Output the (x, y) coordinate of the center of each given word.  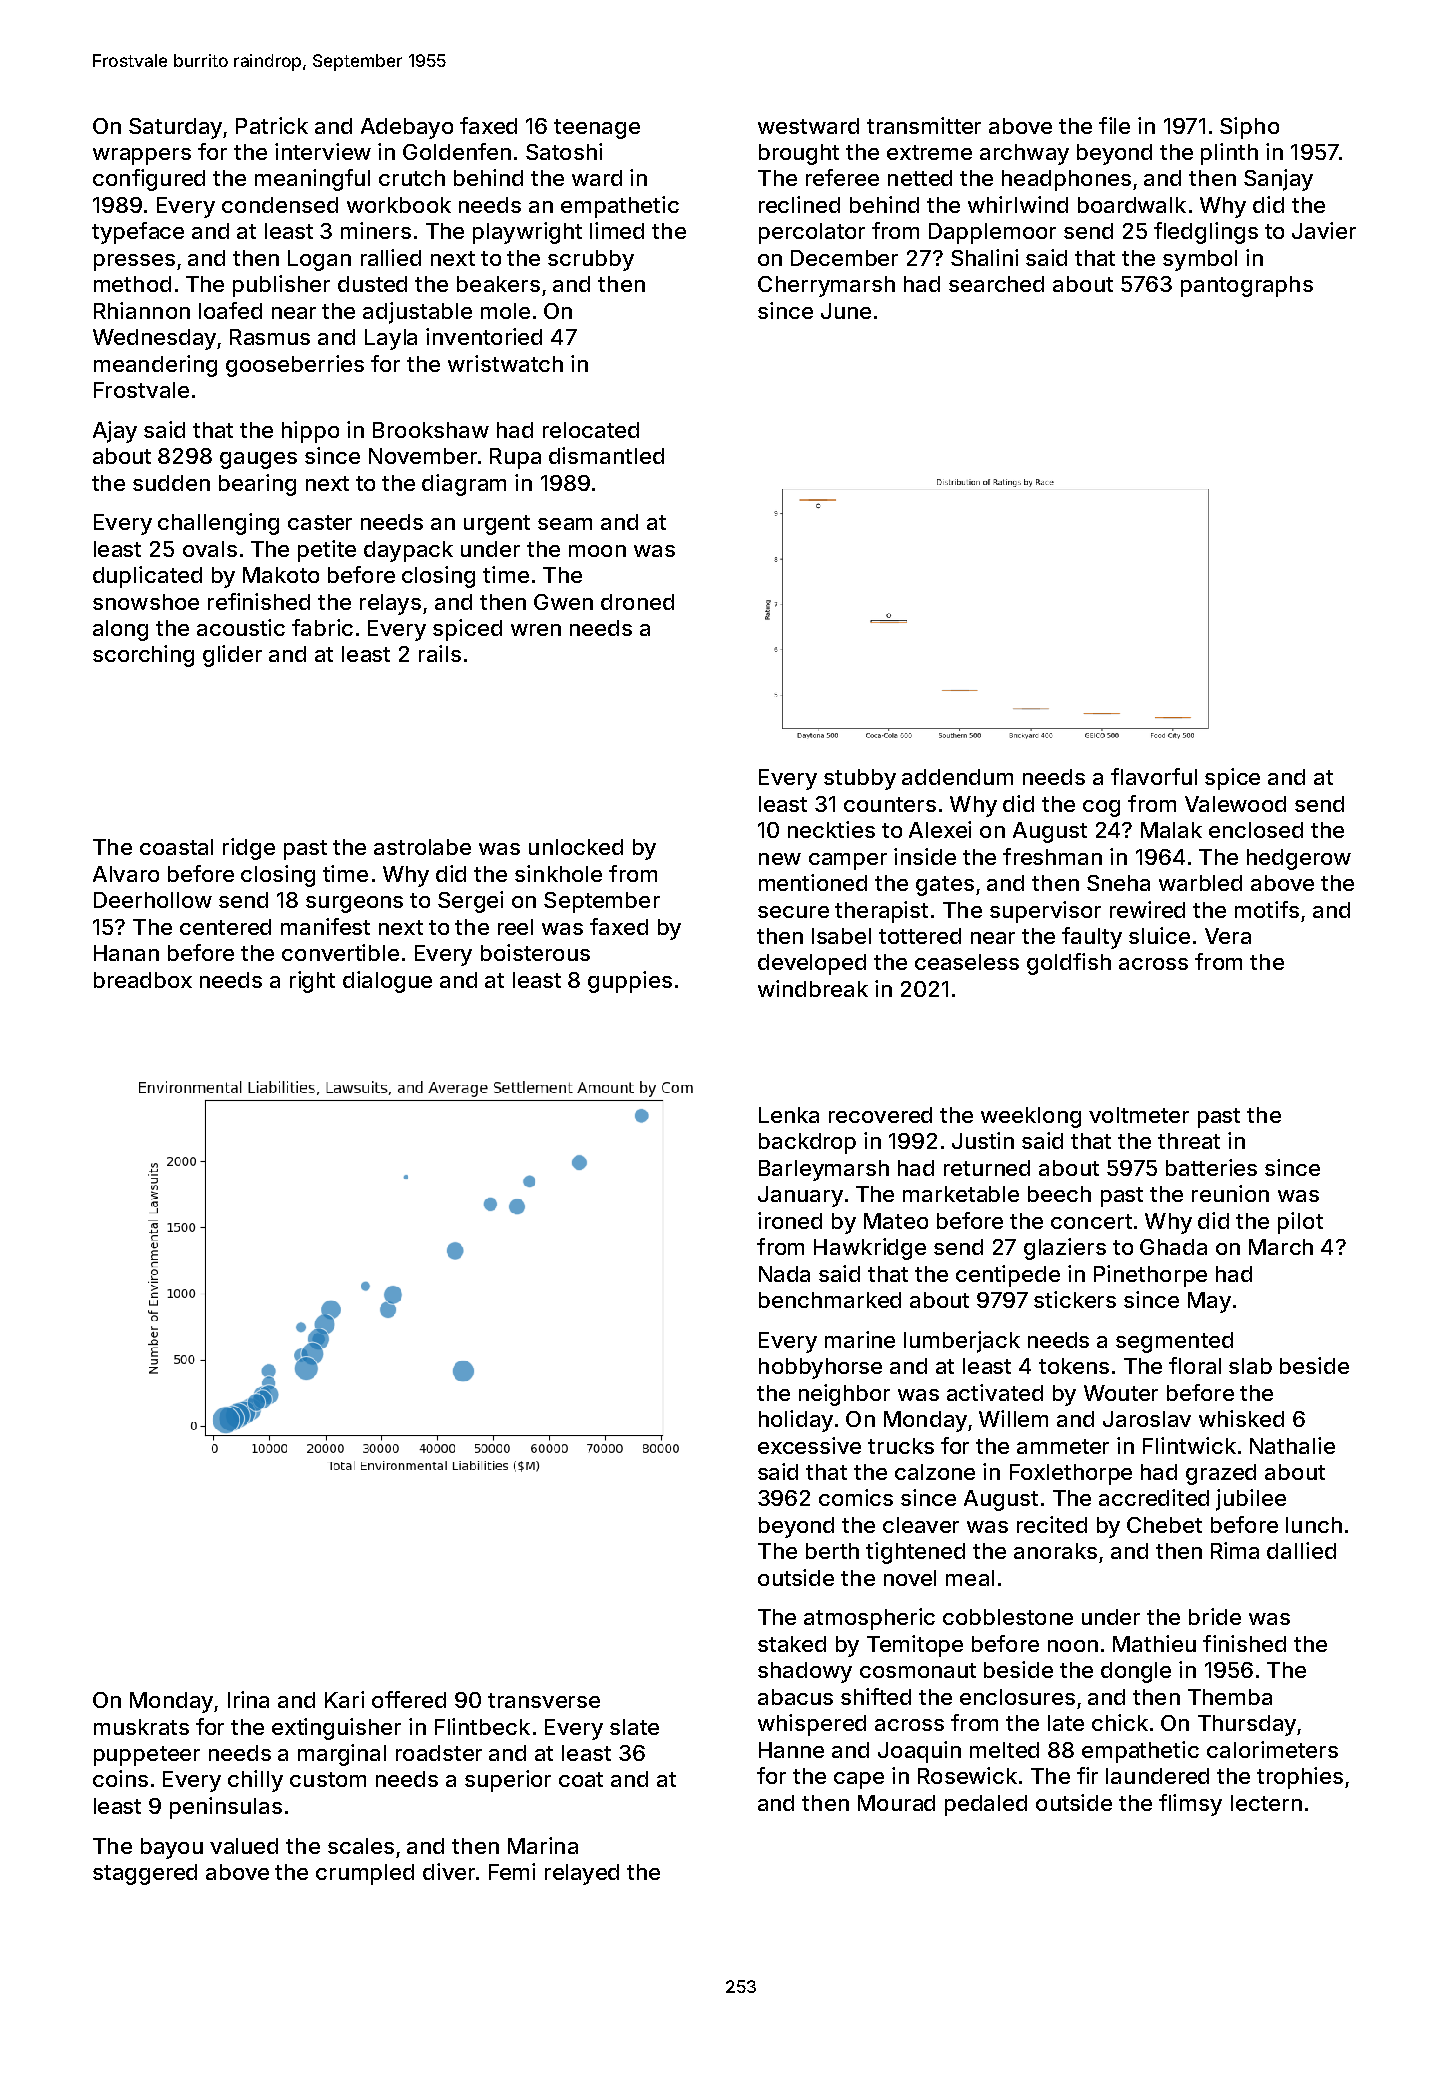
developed (812, 964)
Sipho (1249, 128)
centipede (1008, 1276)
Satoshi (564, 151)
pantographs (1247, 286)
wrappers (142, 156)
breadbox (143, 980)
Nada (784, 1274)
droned (637, 602)
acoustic (241, 627)
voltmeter (1139, 1115)
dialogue (387, 982)
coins (120, 1778)
